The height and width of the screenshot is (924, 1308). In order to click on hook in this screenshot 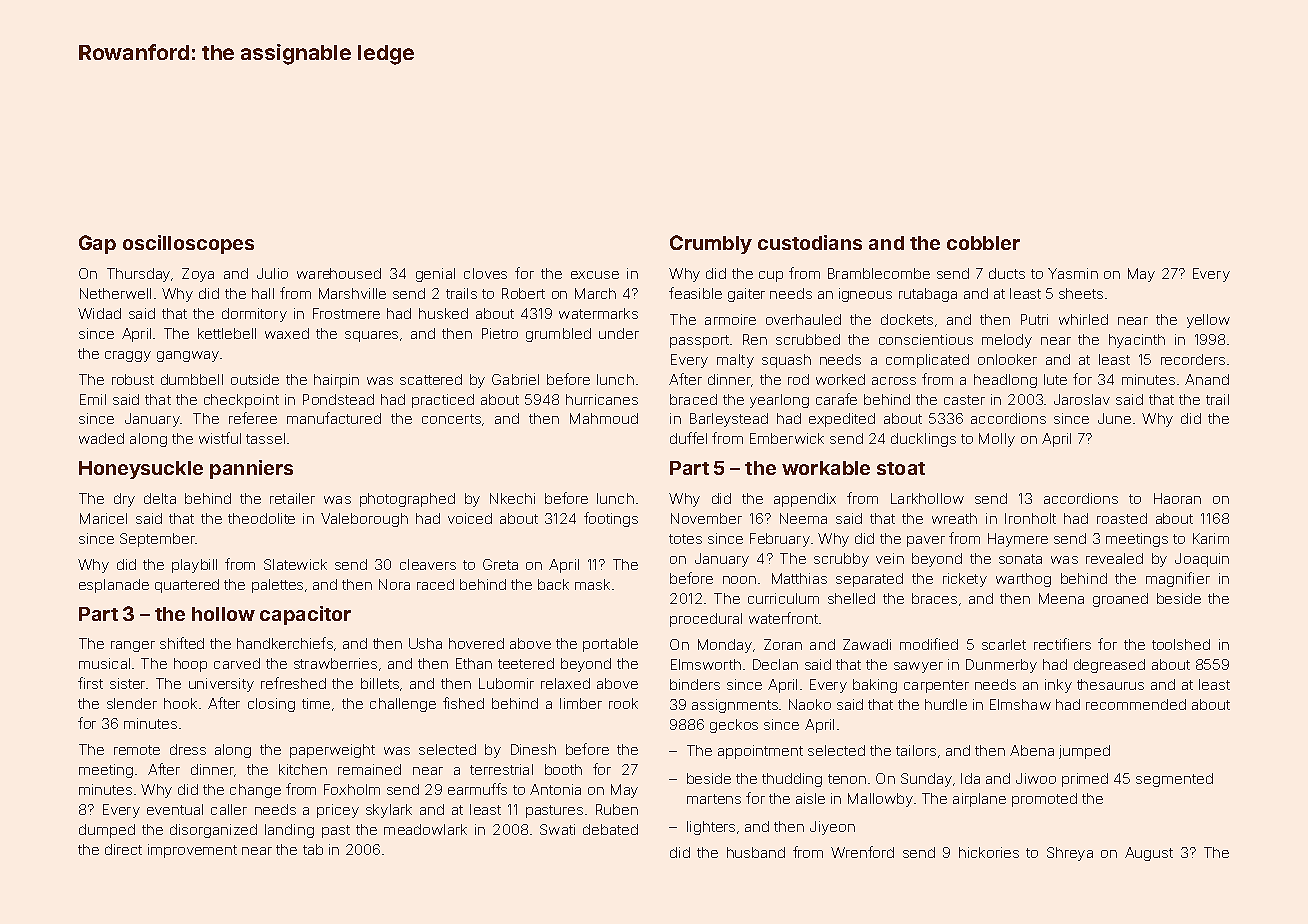, I will do `click(180, 703)`.
